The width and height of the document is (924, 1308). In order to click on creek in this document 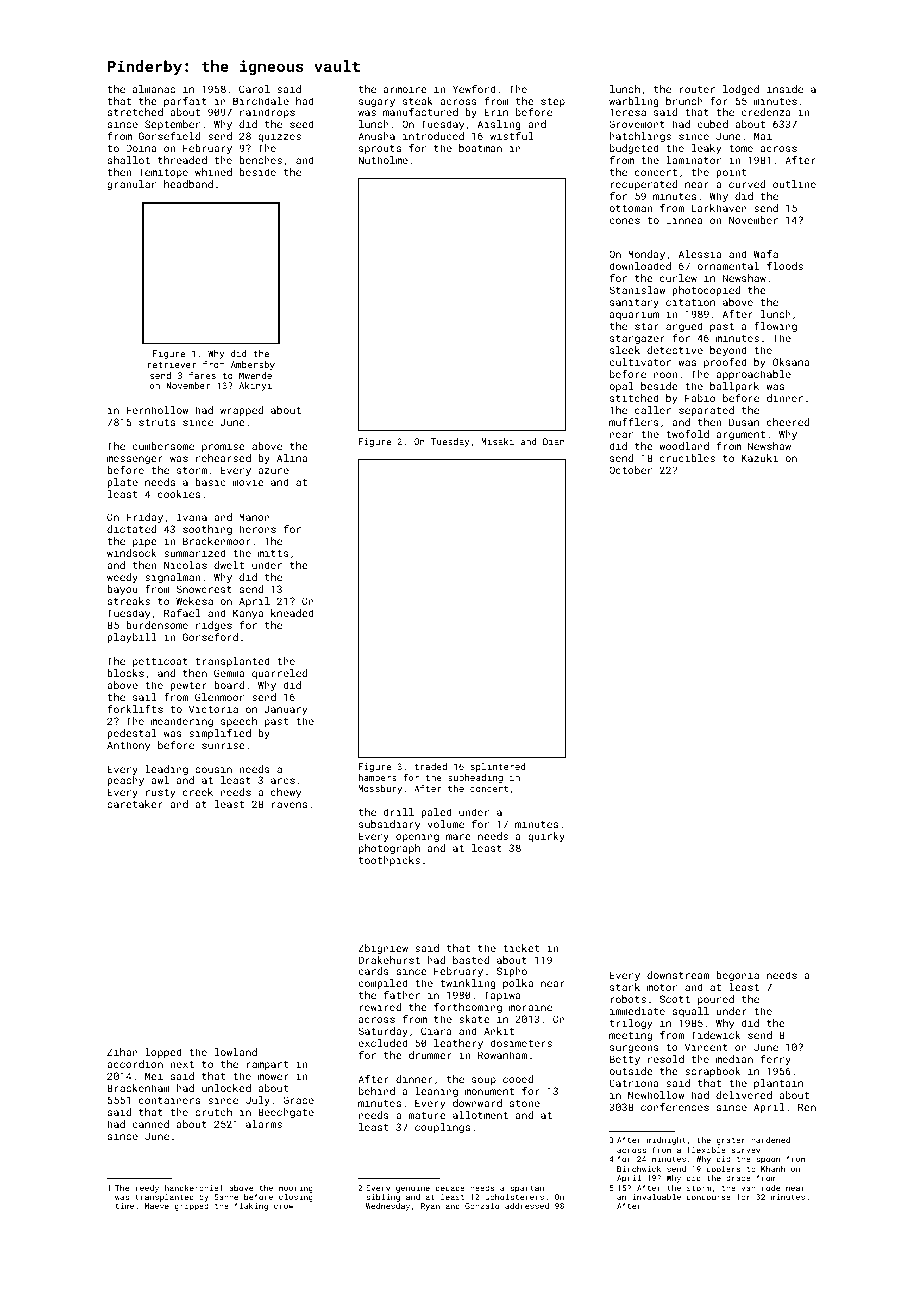, I will do `click(198, 792)`.
